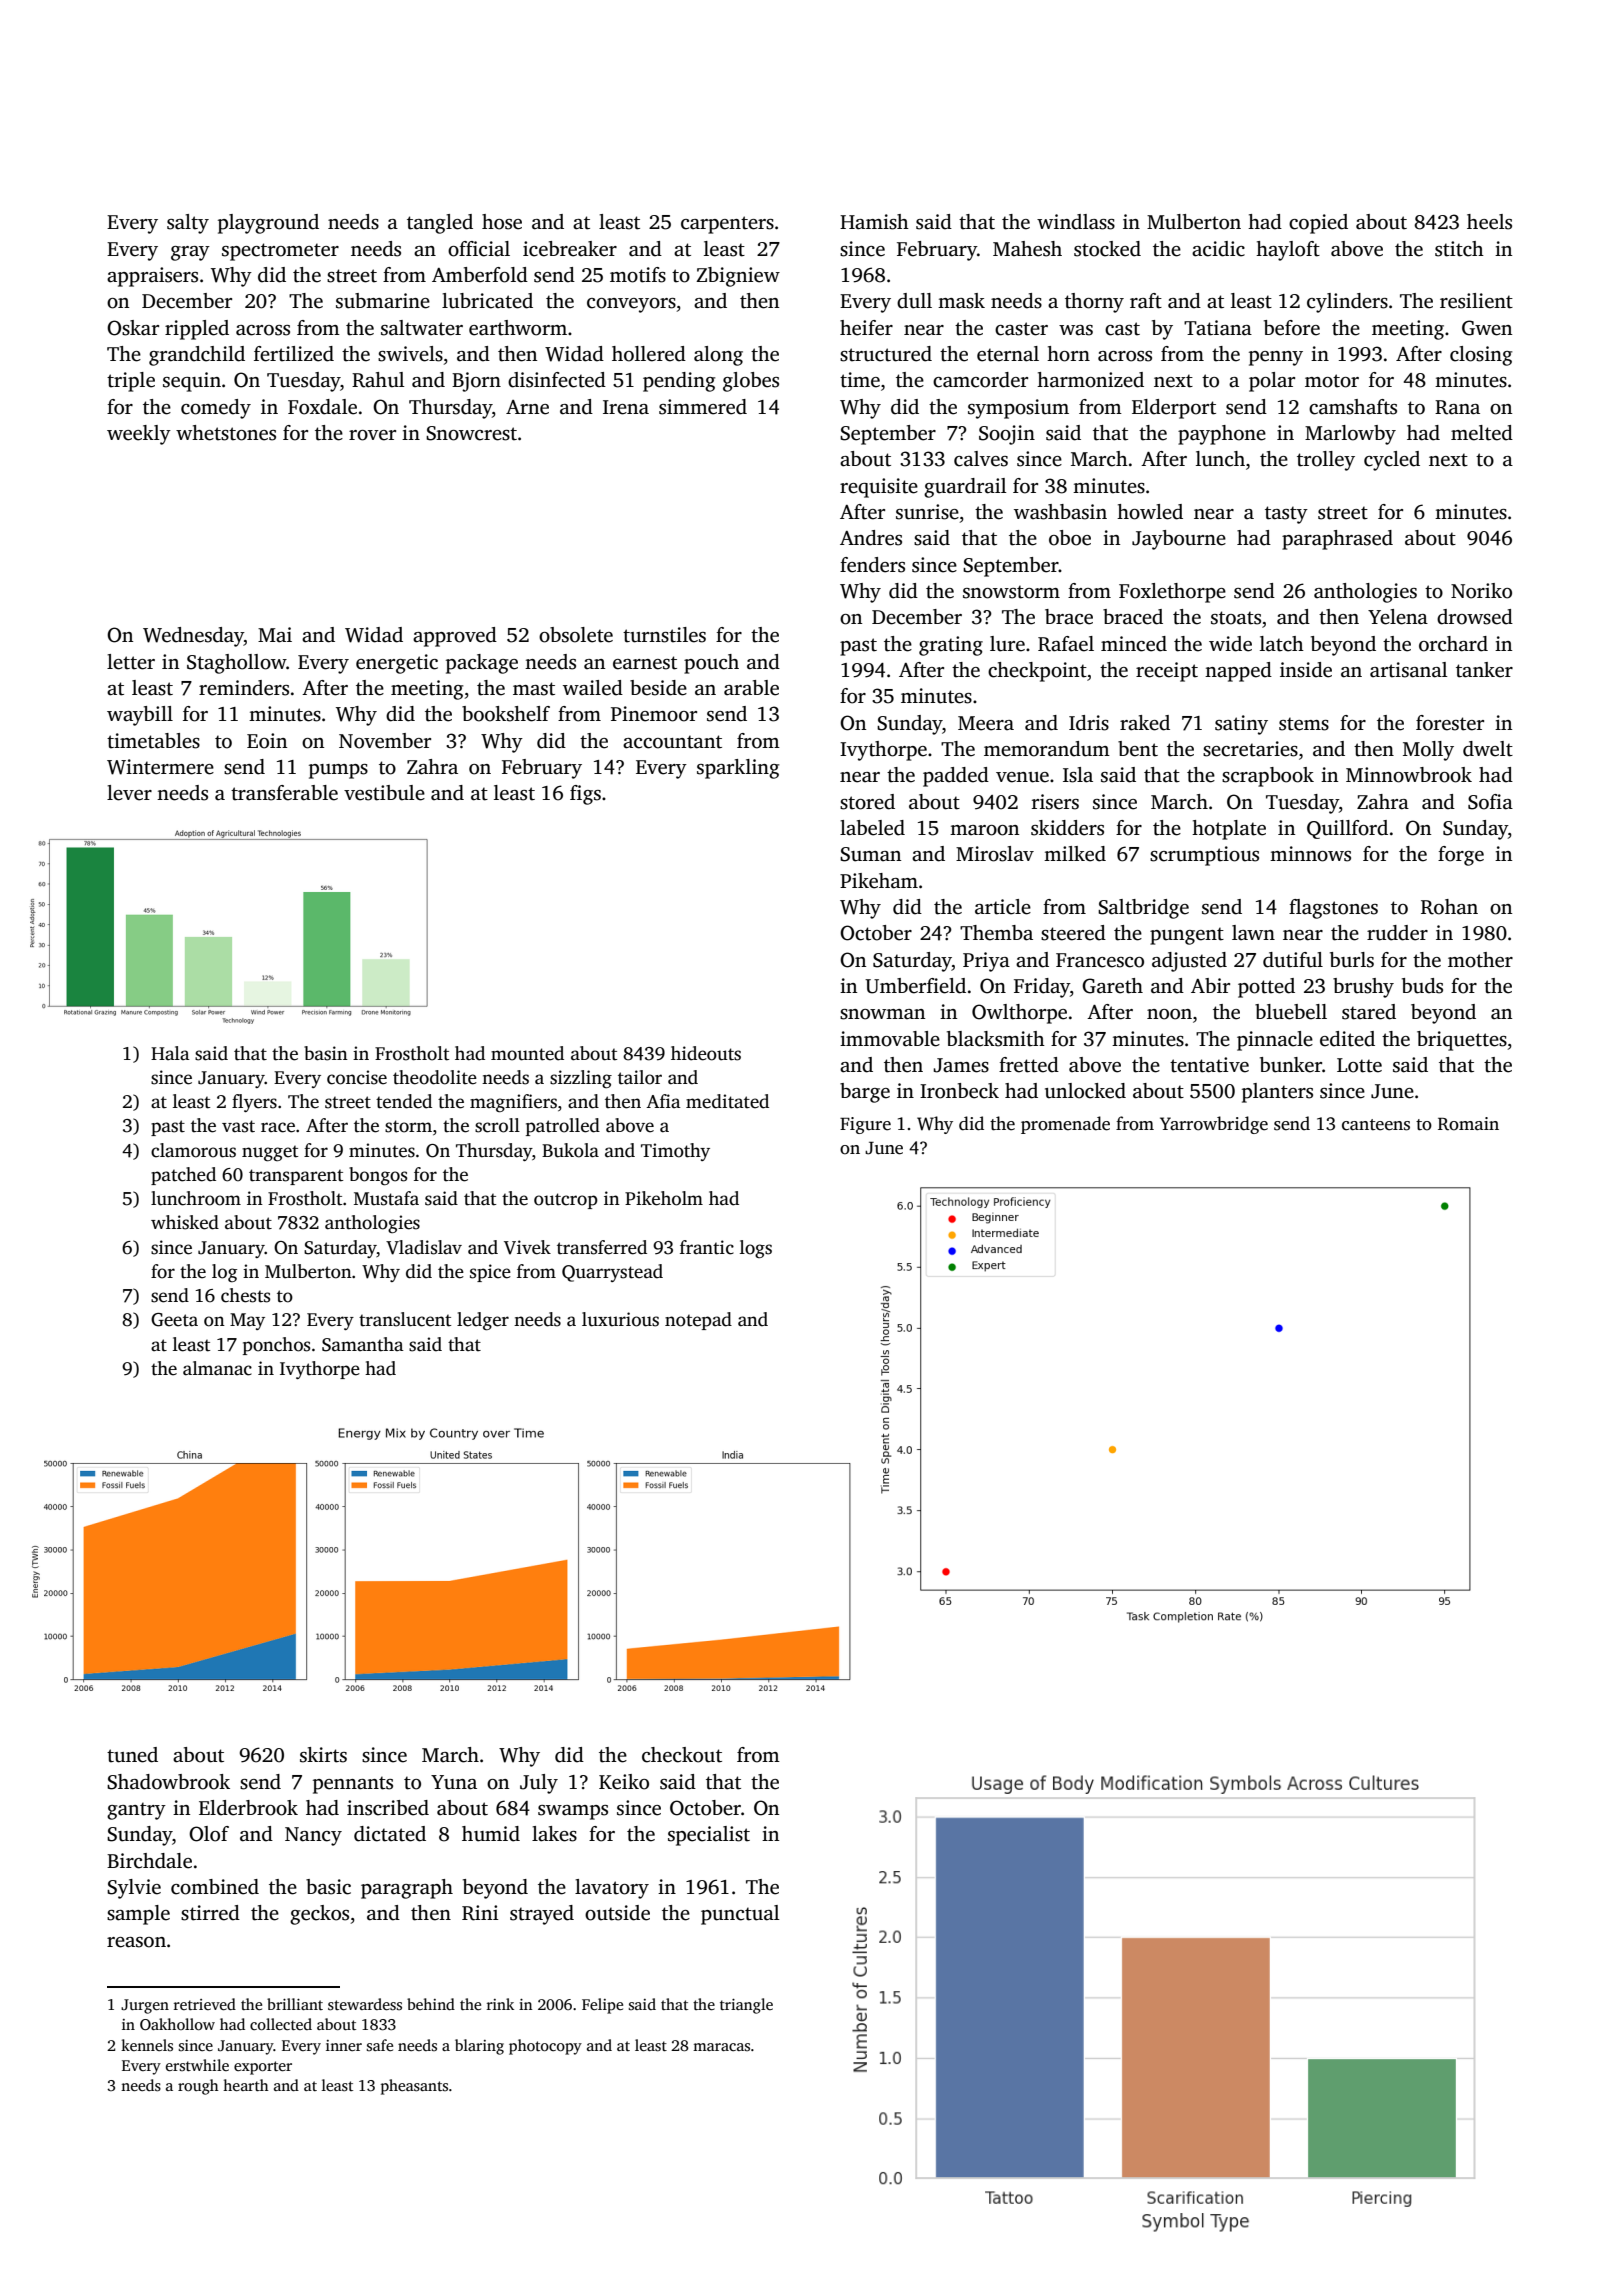 The image size is (1620, 2292). I want to click on planters, so click(1277, 1093).
